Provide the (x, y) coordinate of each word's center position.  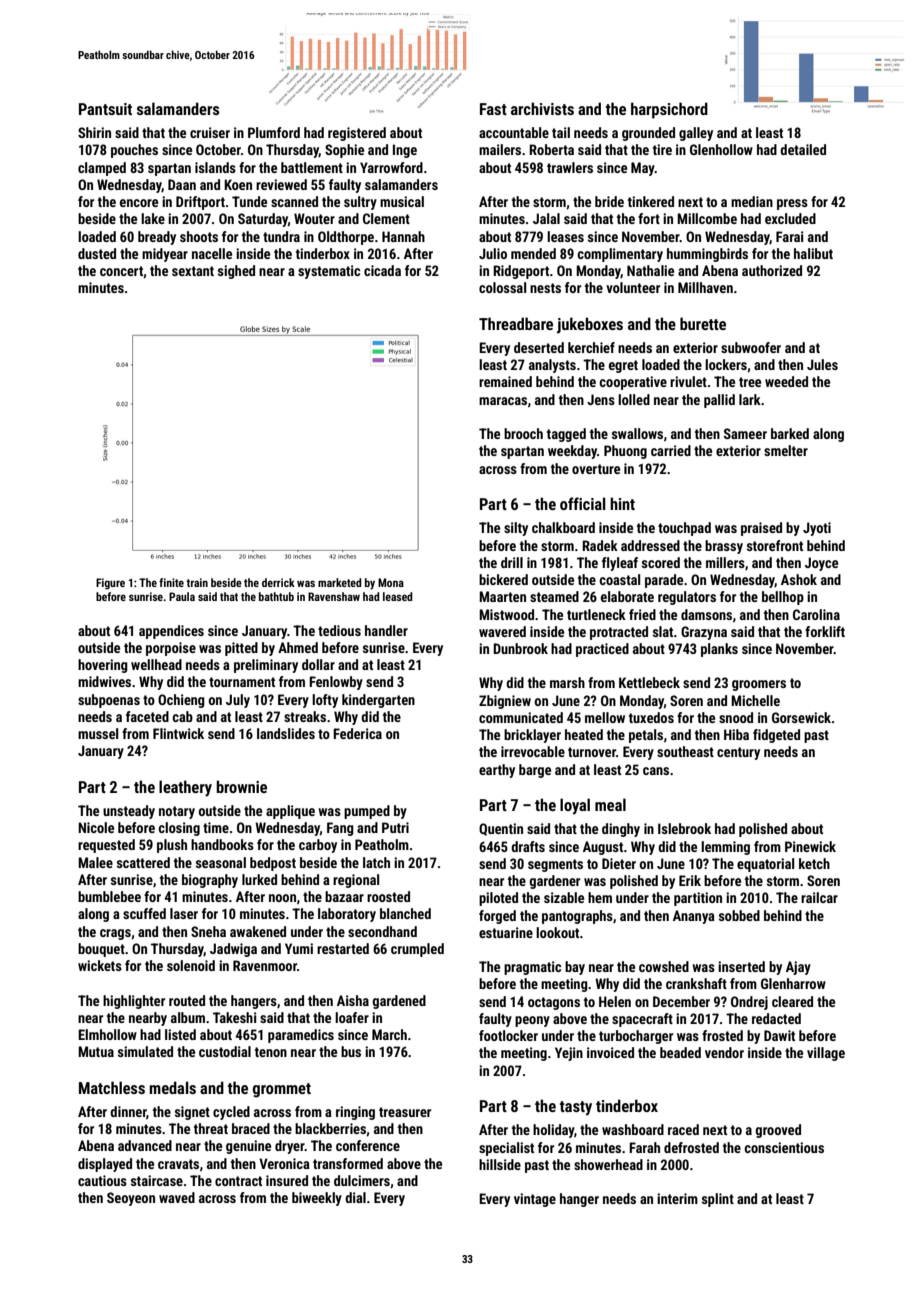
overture (596, 469)
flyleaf (620, 564)
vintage (535, 1200)
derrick (278, 582)
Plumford (274, 132)
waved (177, 1197)
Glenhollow (721, 149)
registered (357, 134)
